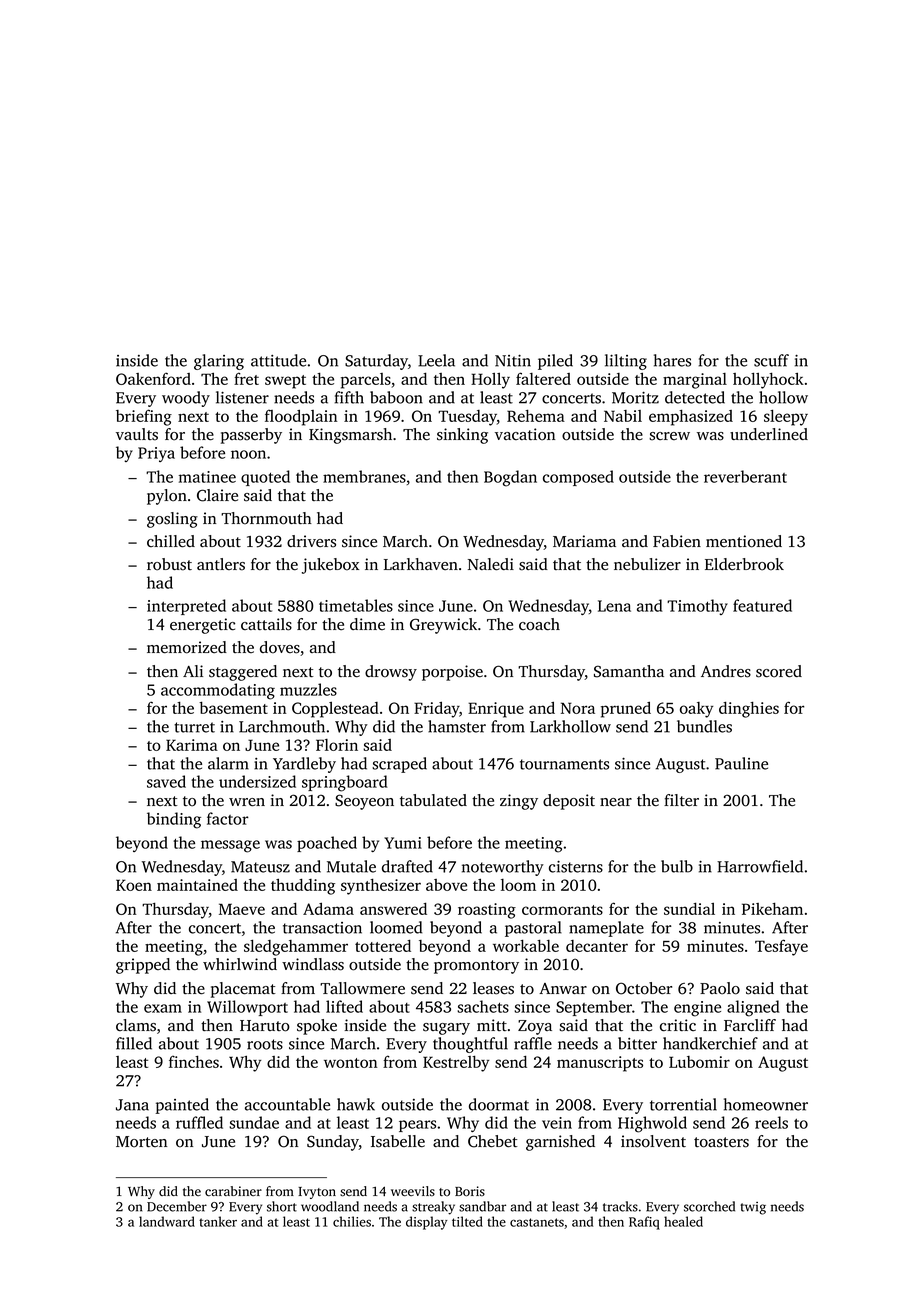  I want to click on scuff, so click(771, 360).
